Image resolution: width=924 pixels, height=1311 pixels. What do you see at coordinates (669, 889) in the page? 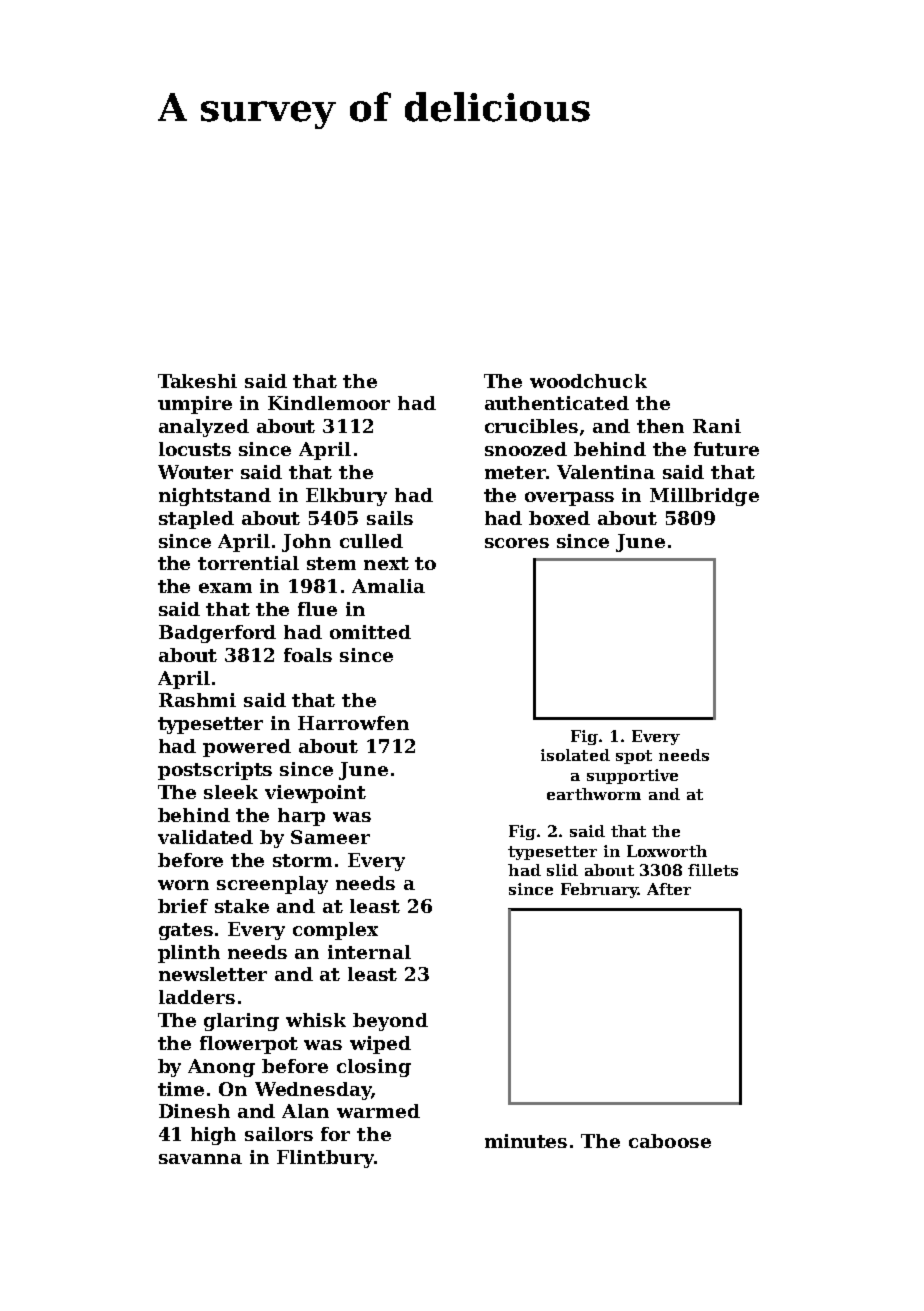
I see `After` at bounding box center [669, 889].
